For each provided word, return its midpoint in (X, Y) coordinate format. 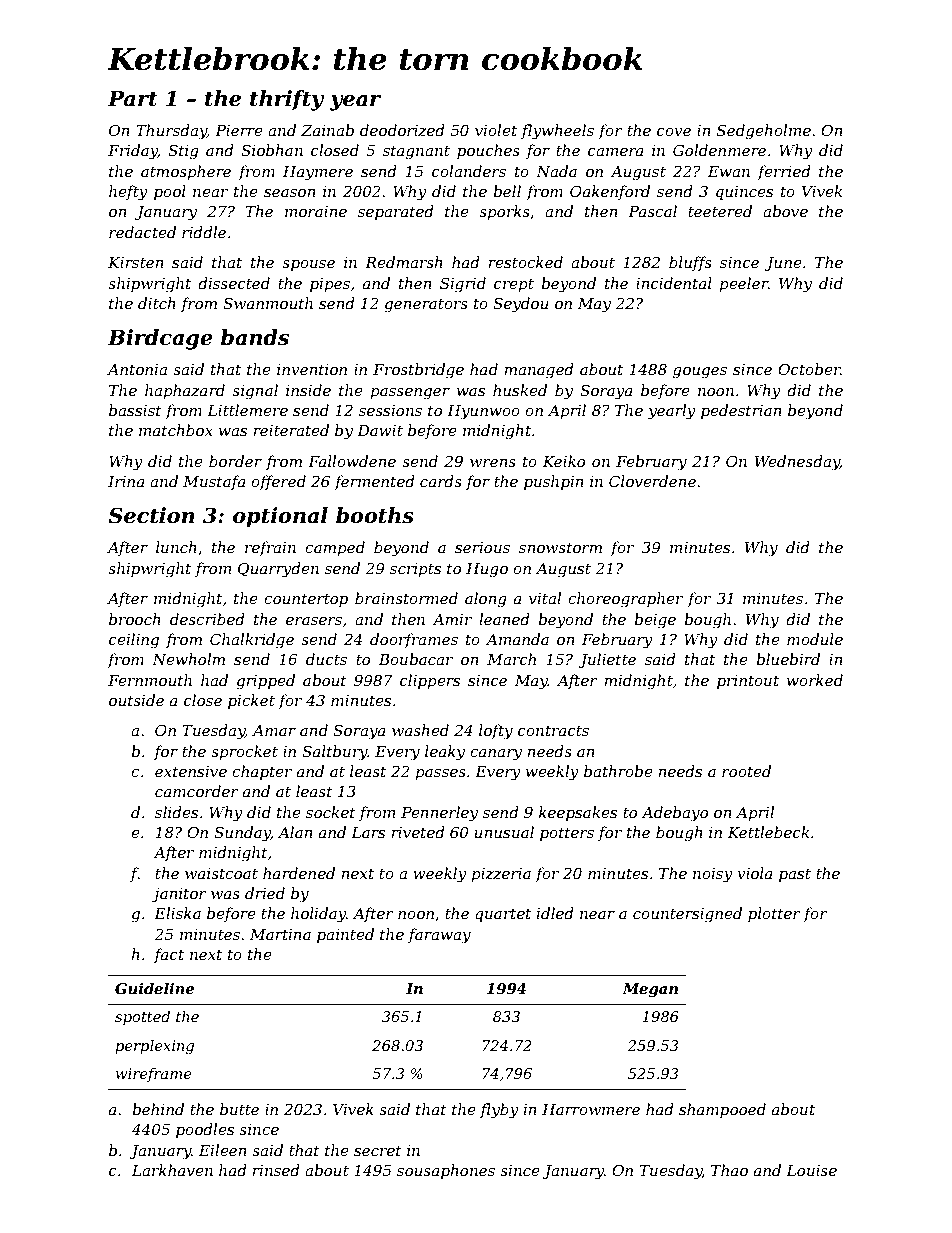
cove (674, 132)
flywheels (557, 132)
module (815, 639)
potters (567, 834)
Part (133, 99)
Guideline (154, 988)
